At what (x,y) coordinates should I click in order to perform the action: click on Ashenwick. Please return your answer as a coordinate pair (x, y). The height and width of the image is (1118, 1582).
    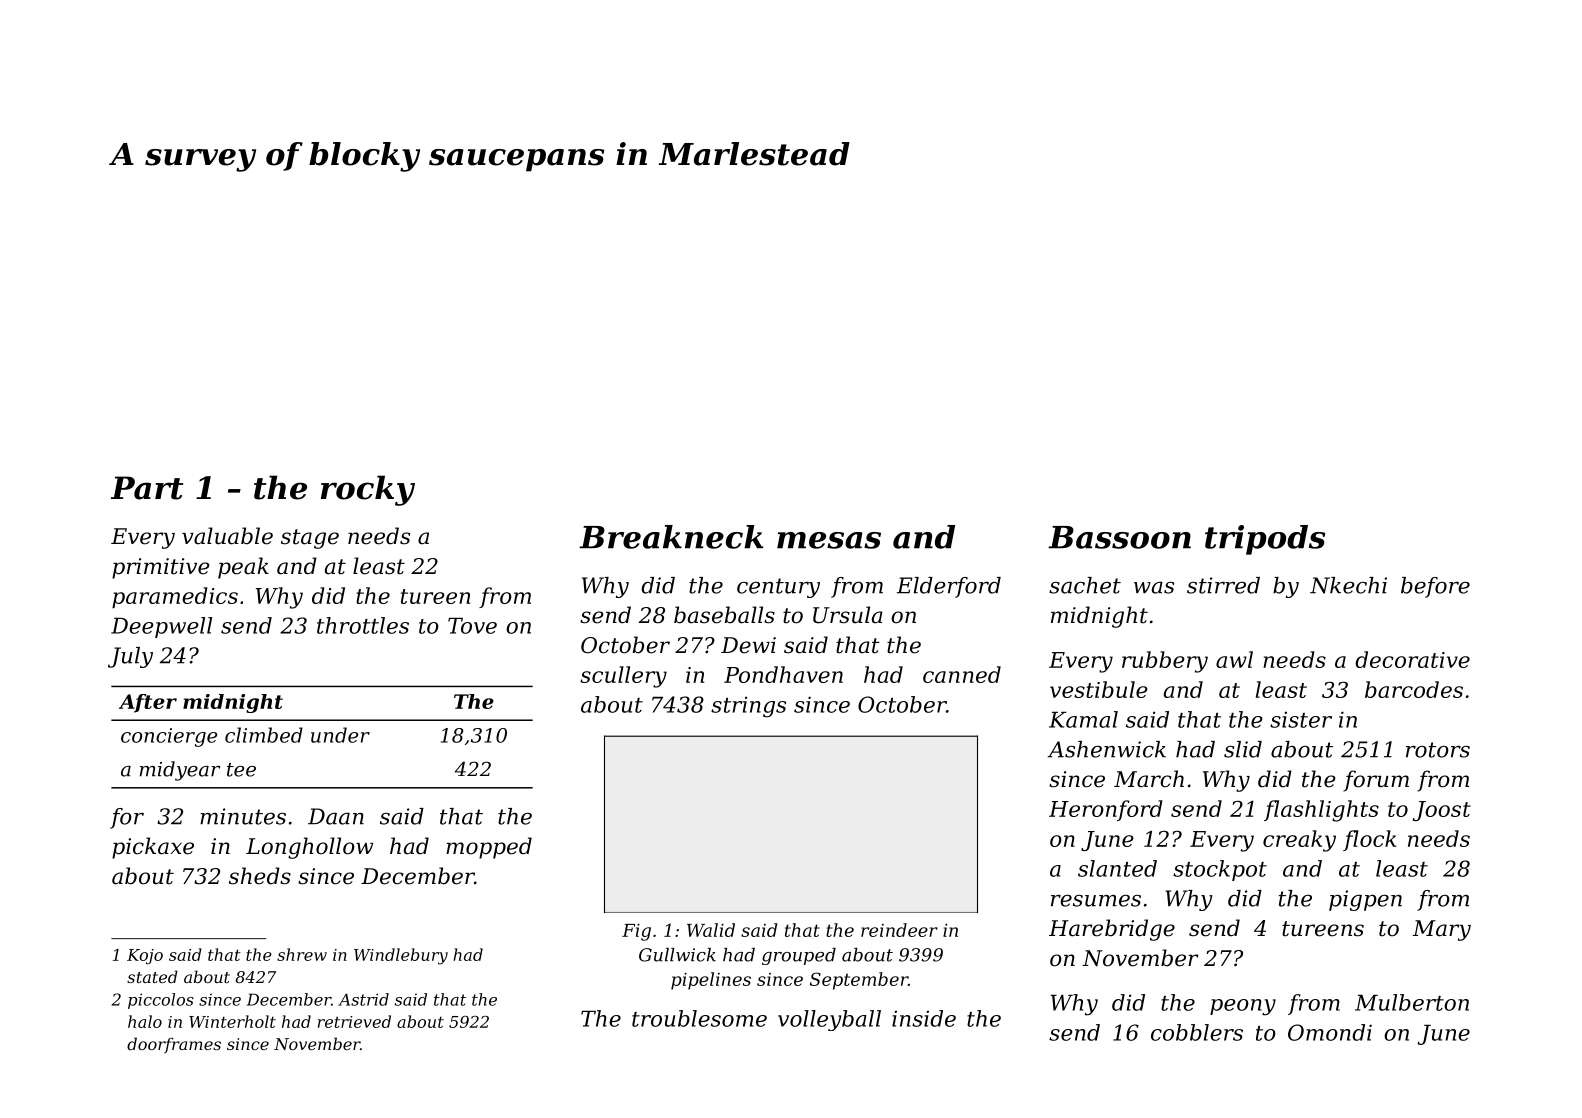
    Looking at the image, I should click on (1107, 749).
